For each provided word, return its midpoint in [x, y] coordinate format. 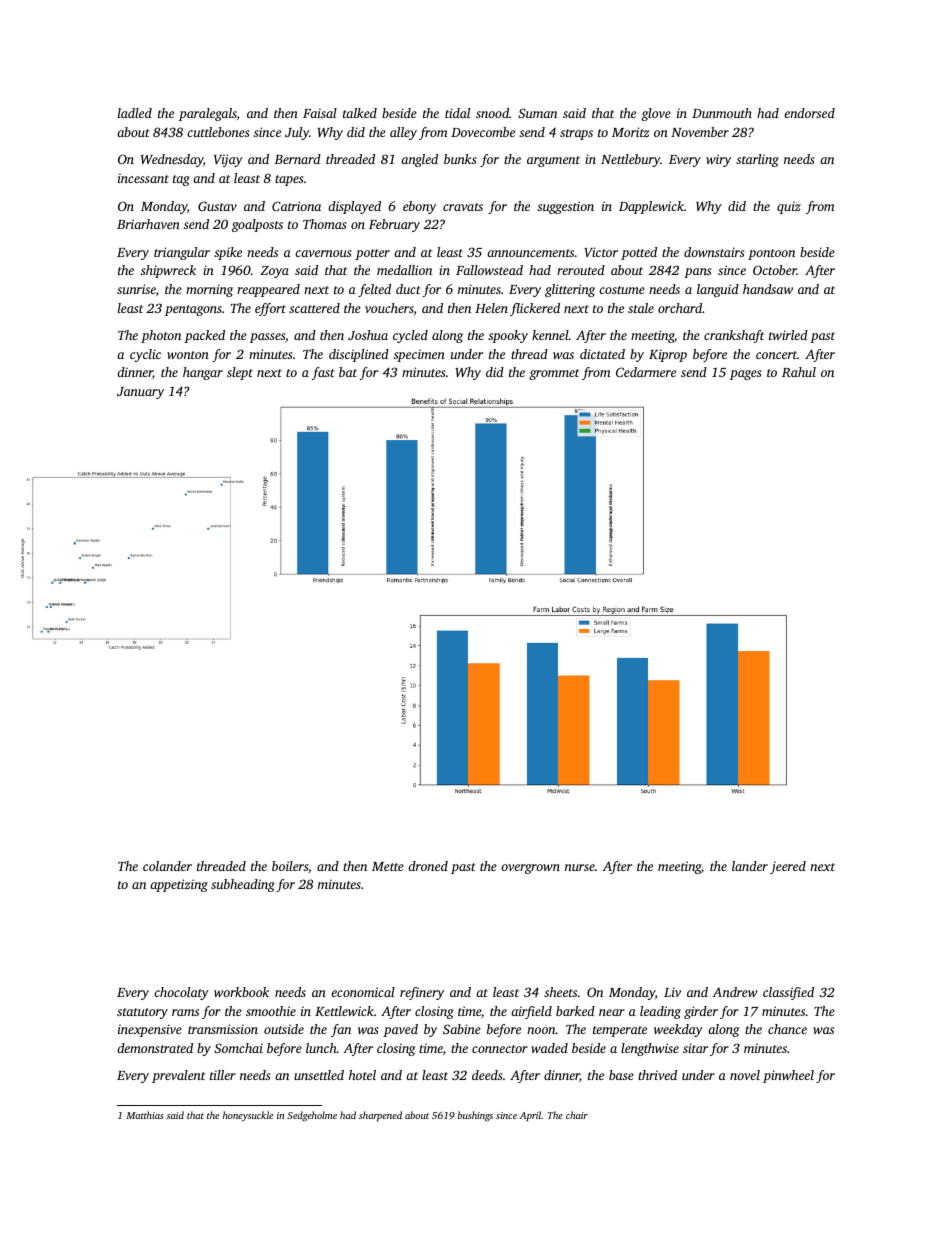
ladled [135, 113]
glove [656, 114]
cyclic [145, 355]
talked [360, 113]
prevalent [178, 1076]
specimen [419, 355]
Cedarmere [646, 372]
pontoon [771, 254]
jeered [788, 867]
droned [428, 866]
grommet [554, 374]
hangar [203, 373]
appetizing [179, 885]
